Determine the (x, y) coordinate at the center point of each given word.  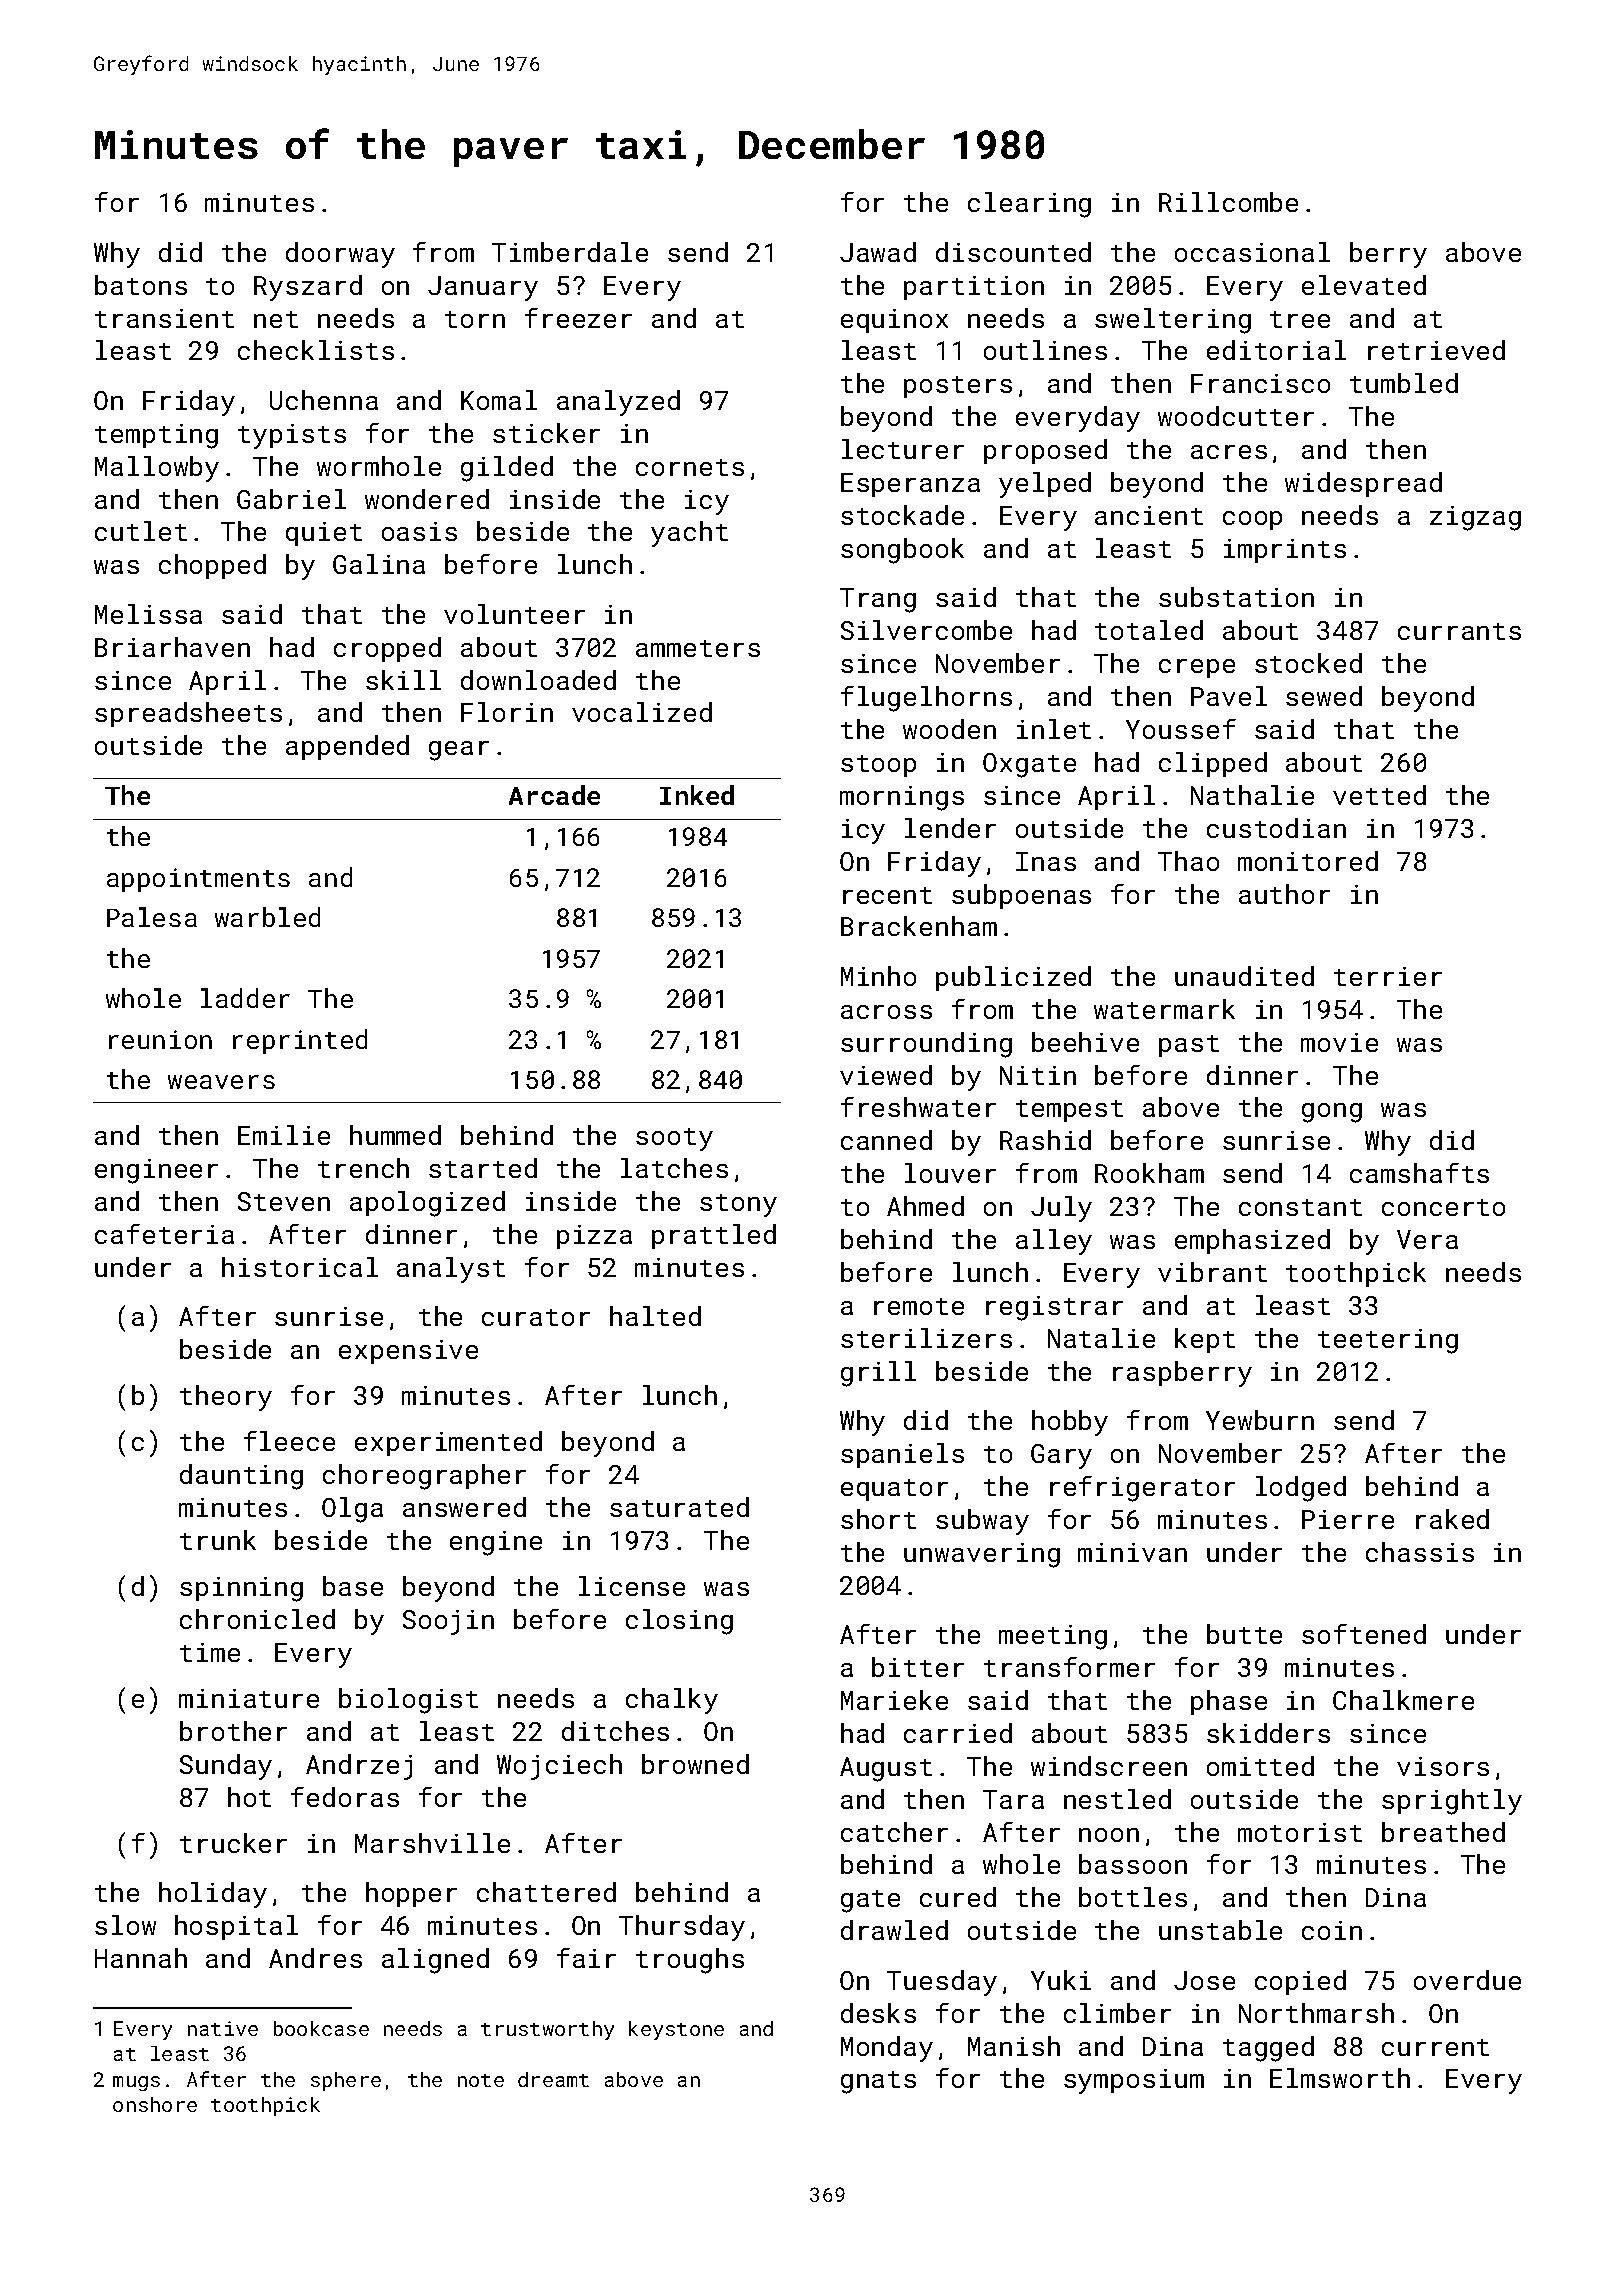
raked (1452, 1519)
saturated (679, 1507)
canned (886, 1140)
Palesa (152, 917)
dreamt (553, 2079)
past (1189, 1046)
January (483, 288)
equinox (894, 321)
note (481, 2080)
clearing (1029, 205)
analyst (451, 1270)
